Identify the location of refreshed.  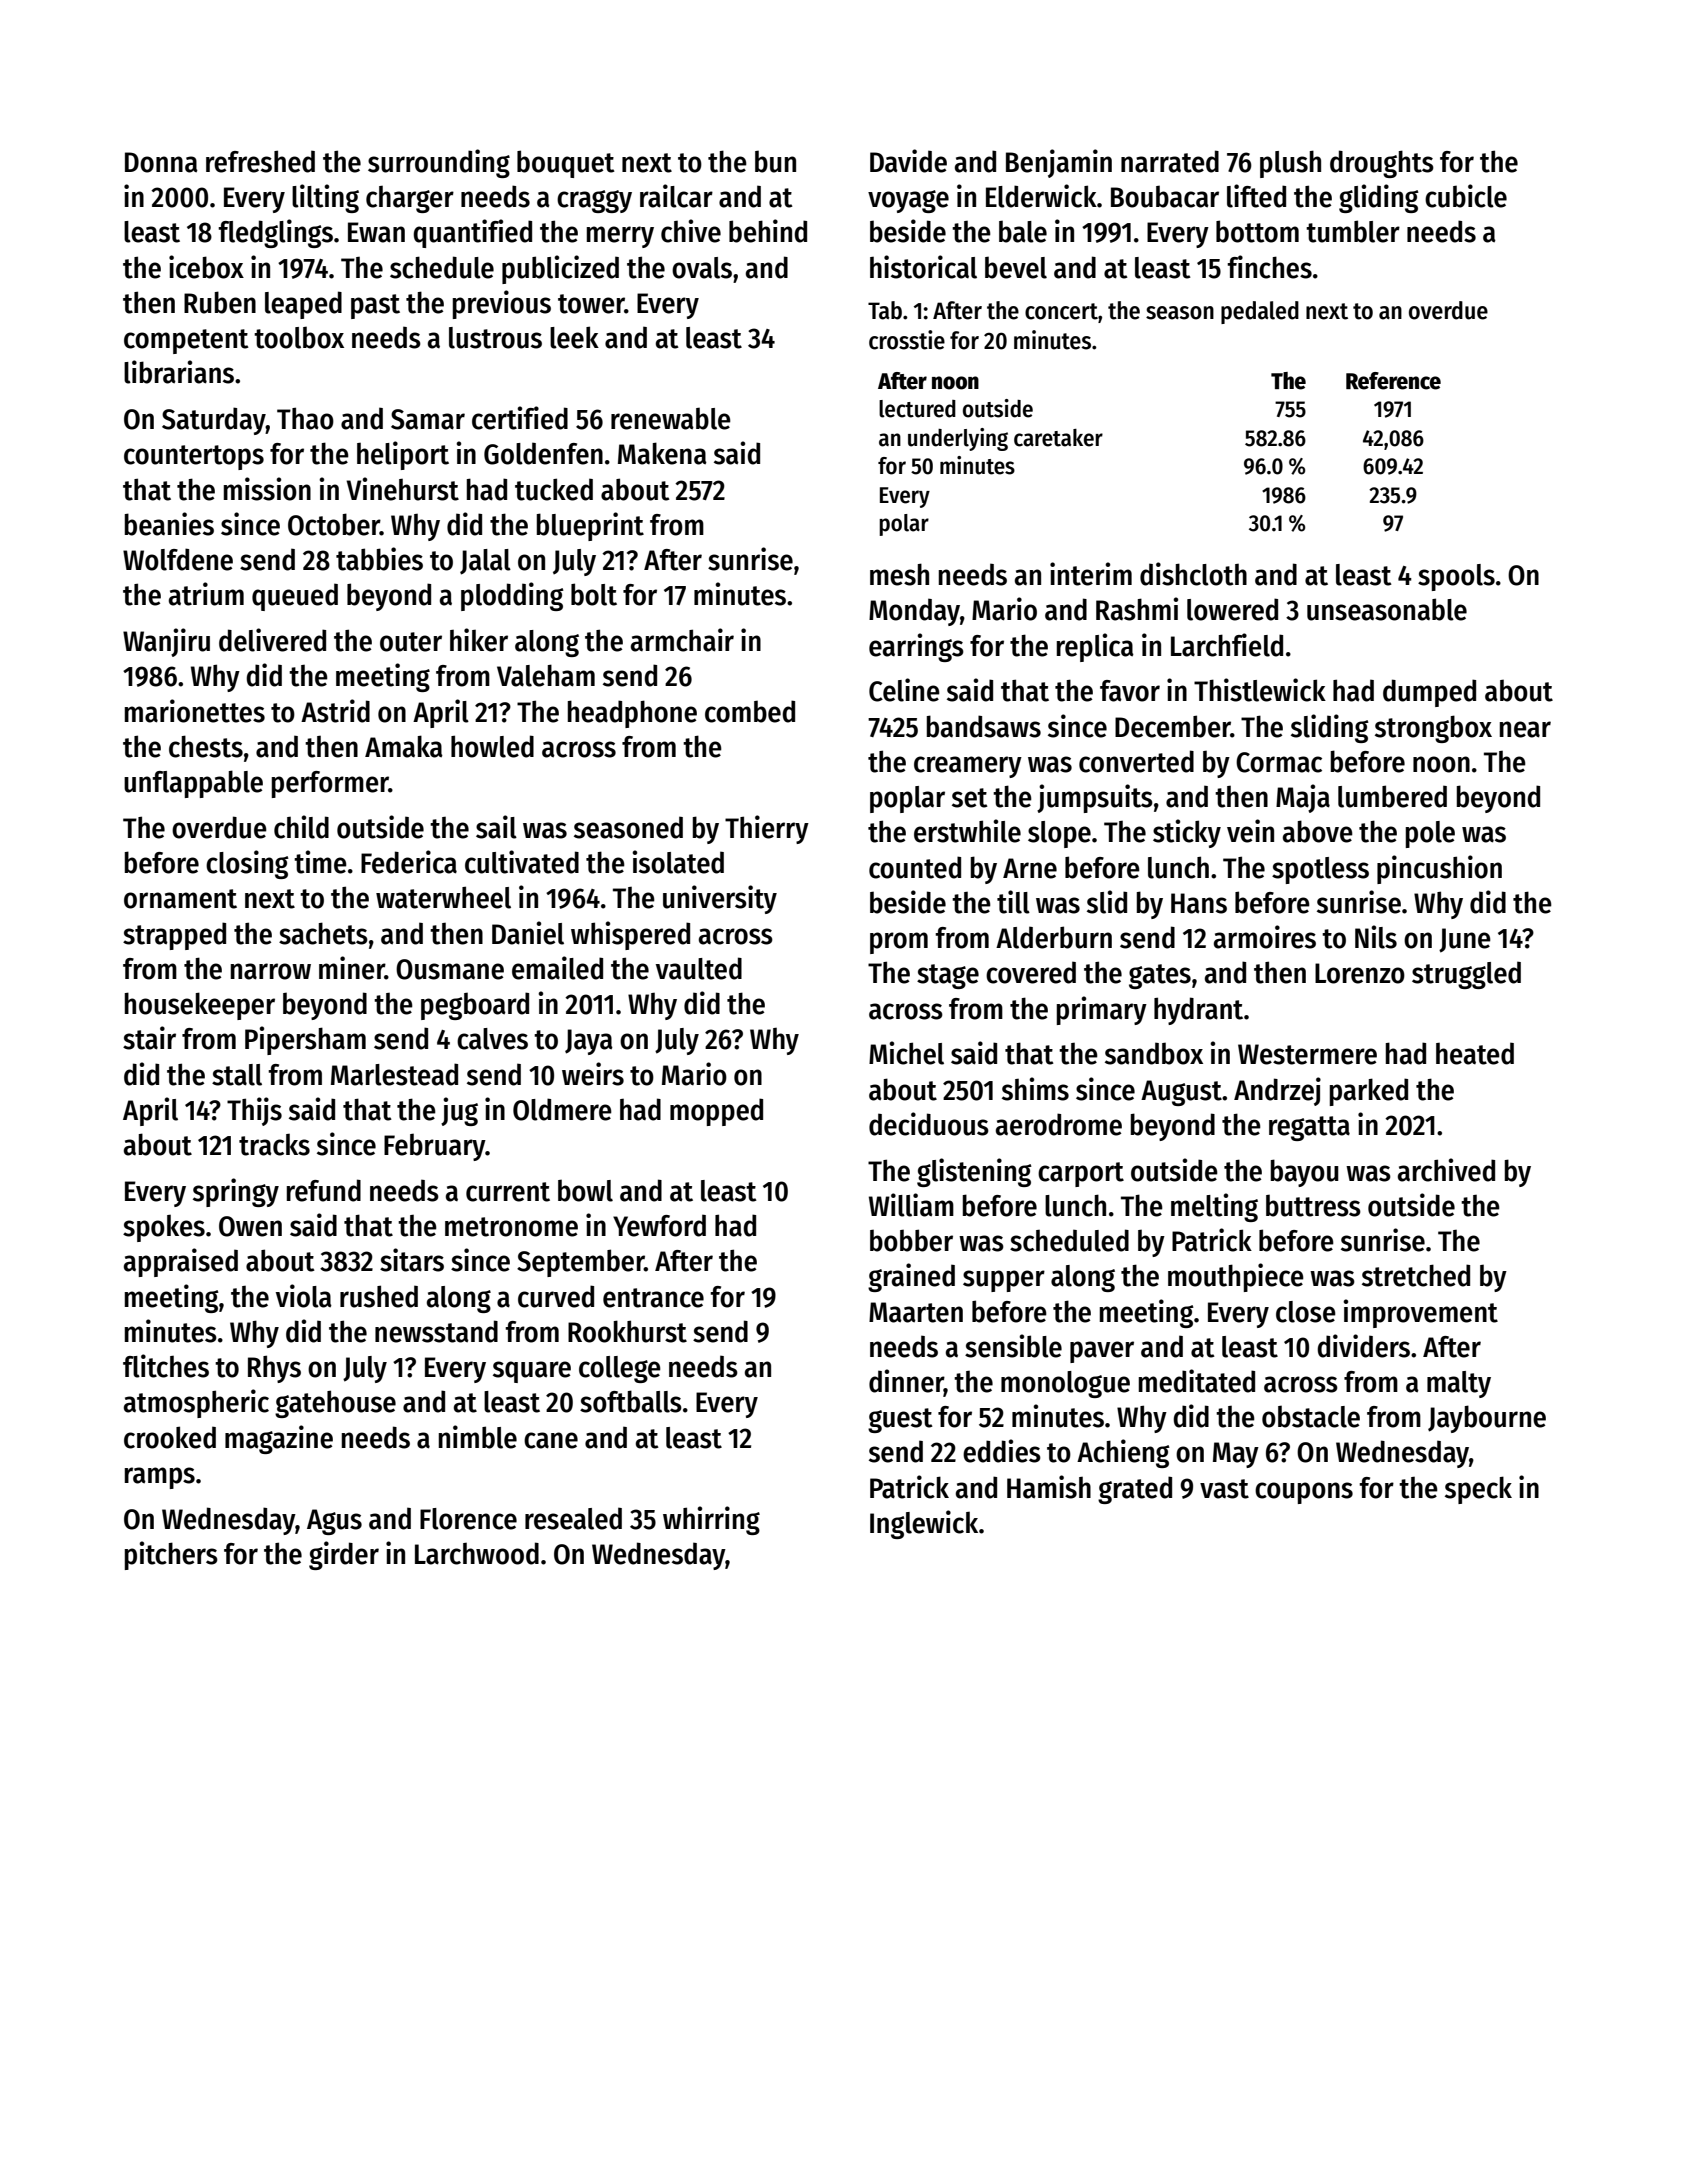
(260, 161).
